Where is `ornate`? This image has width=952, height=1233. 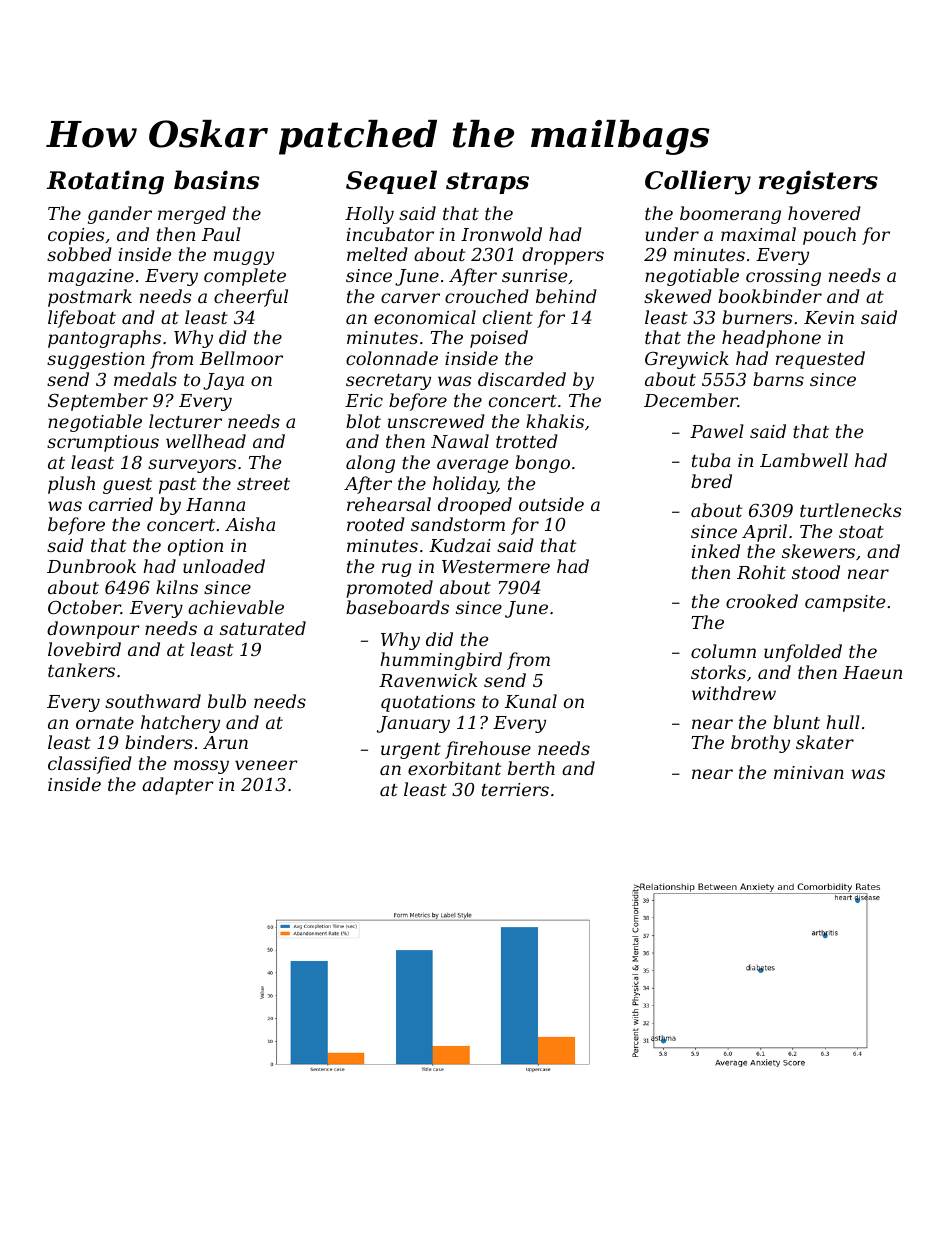 ornate is located at coordinates (105, 723).
